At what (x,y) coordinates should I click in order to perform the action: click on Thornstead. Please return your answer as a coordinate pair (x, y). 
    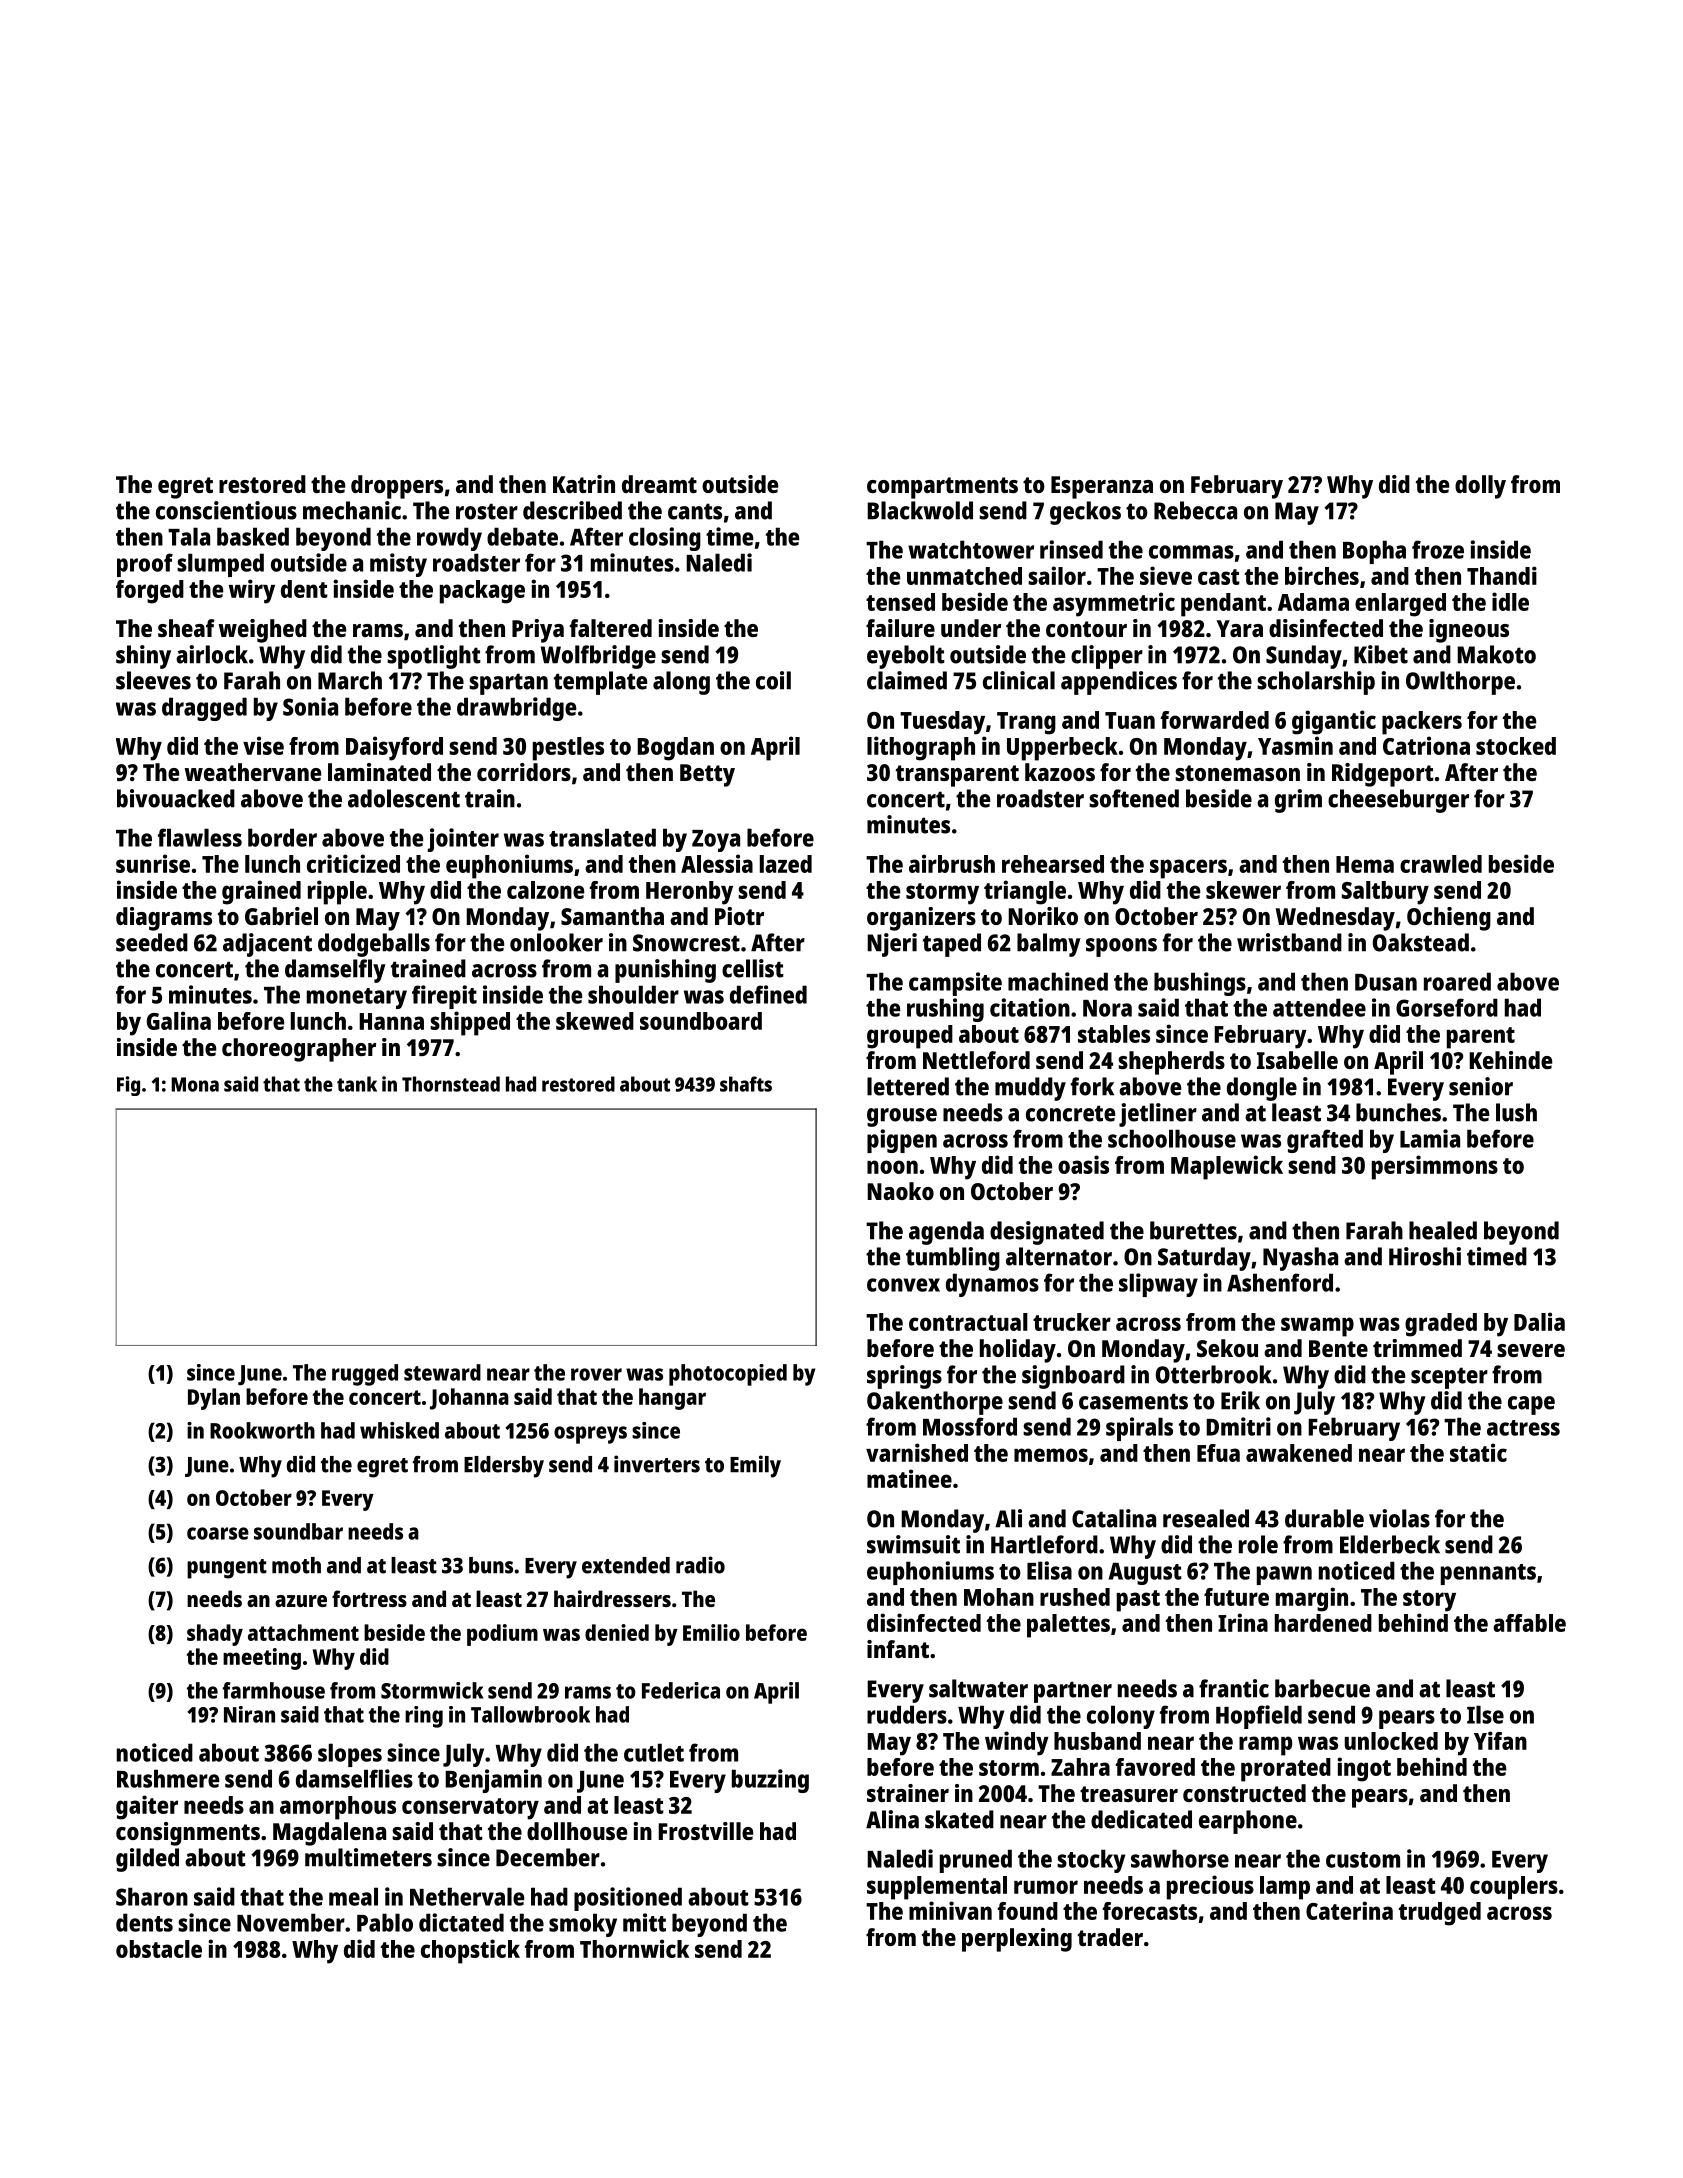
    Looking at the image, I should click on (451, 1084).
